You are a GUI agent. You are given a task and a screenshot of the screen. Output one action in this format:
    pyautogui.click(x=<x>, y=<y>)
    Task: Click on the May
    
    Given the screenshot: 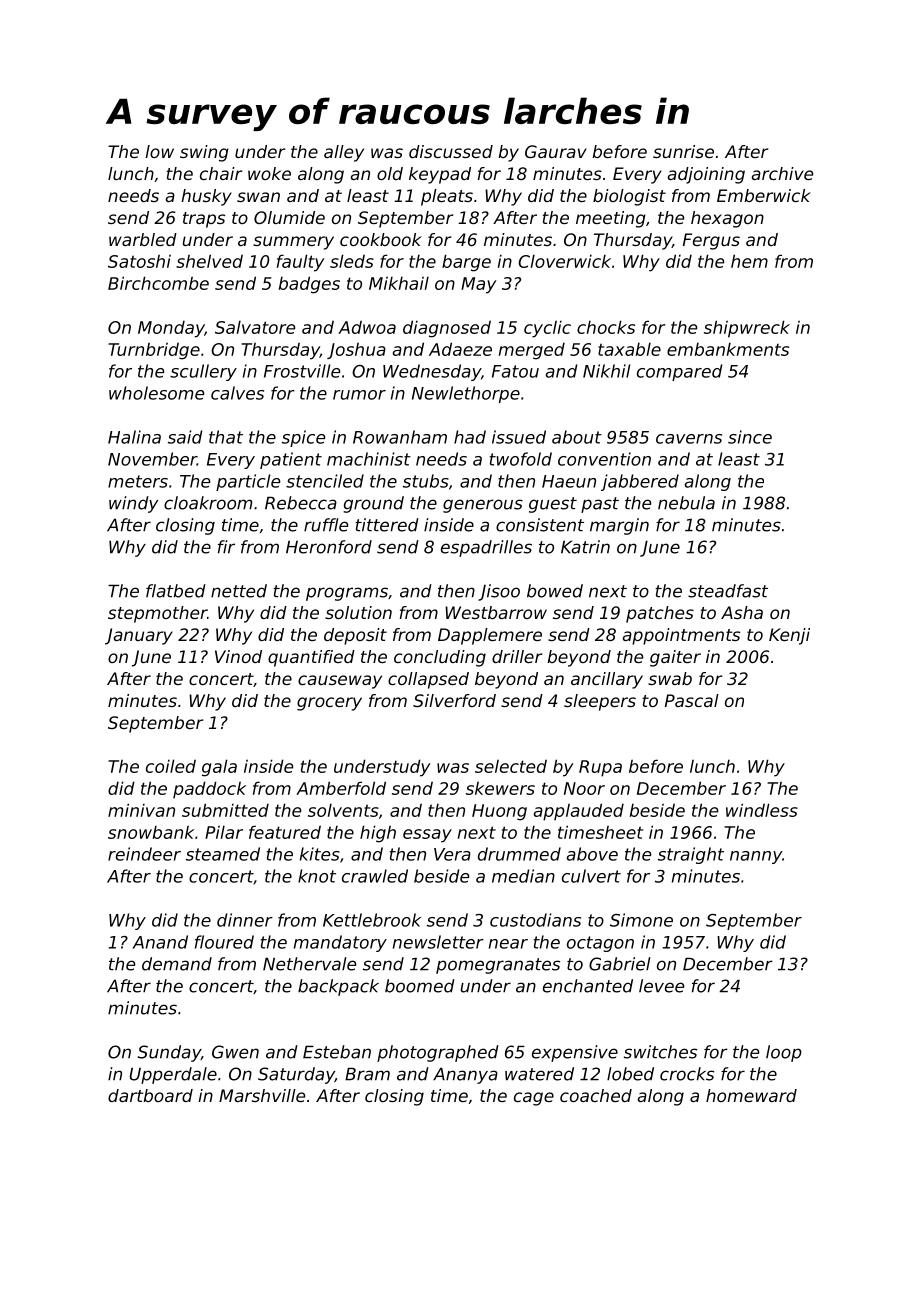 What is the action you would take?
    pyautogui.click(x=478, y=285)
